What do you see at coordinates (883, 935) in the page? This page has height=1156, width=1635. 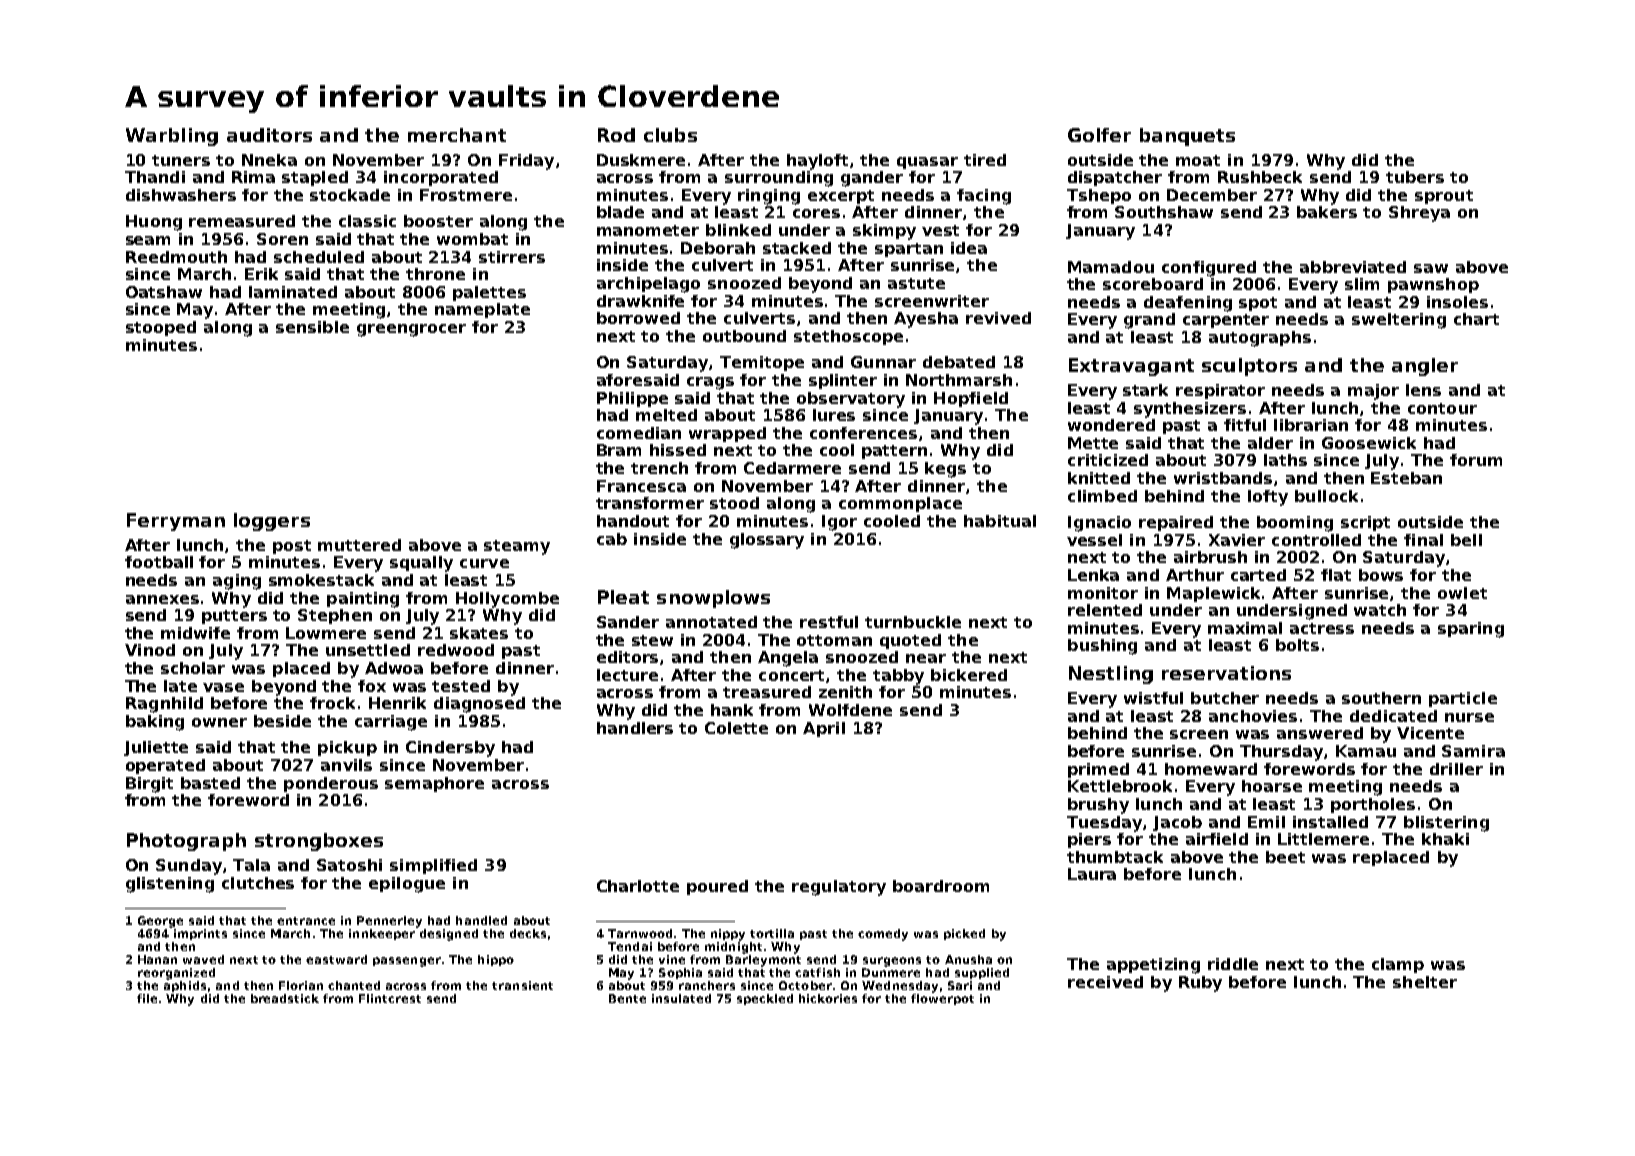 I see `comedy` at bounding box center [883, 935].
